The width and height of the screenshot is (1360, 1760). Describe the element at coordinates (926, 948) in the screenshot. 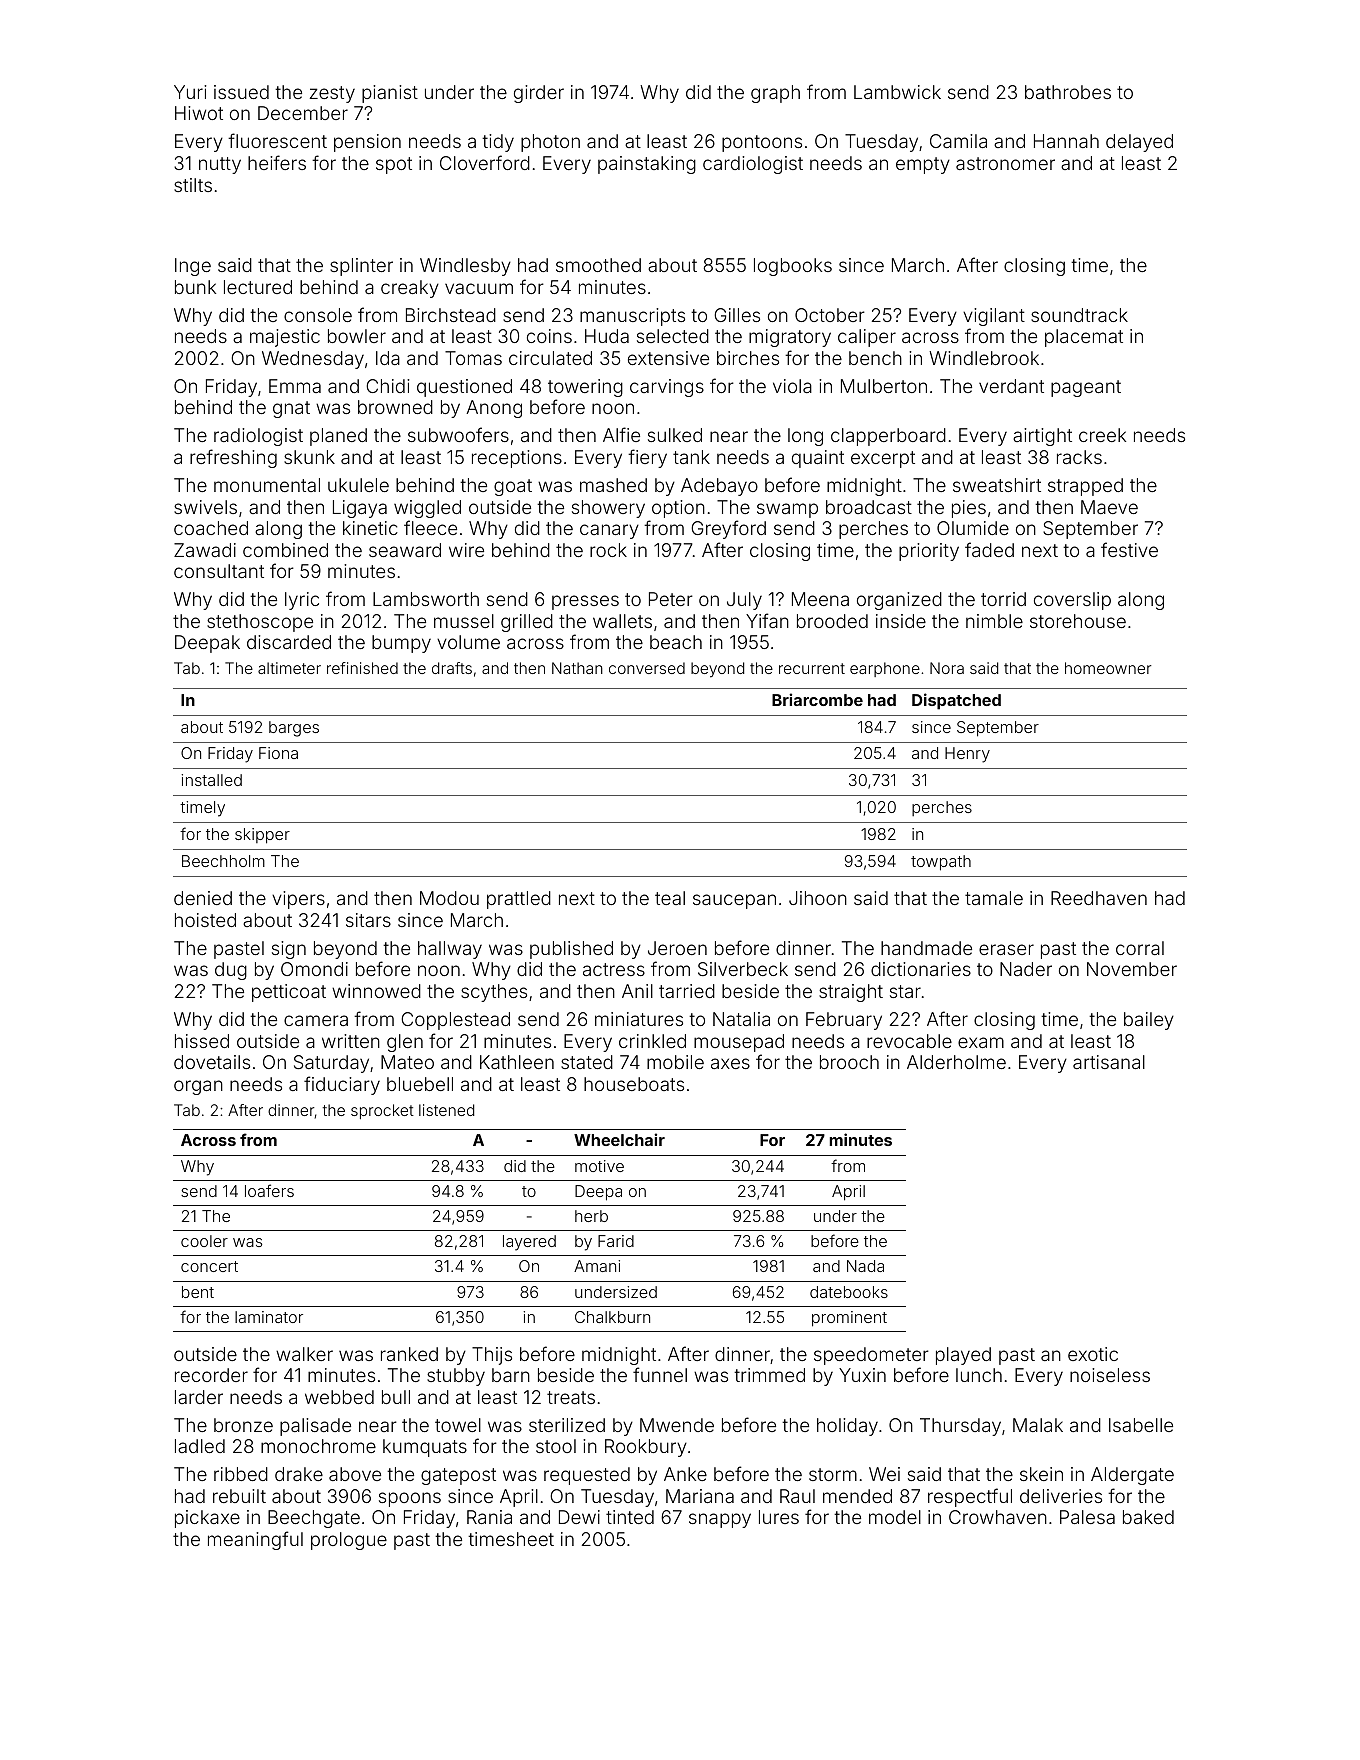

I see `handmade` at that location.
